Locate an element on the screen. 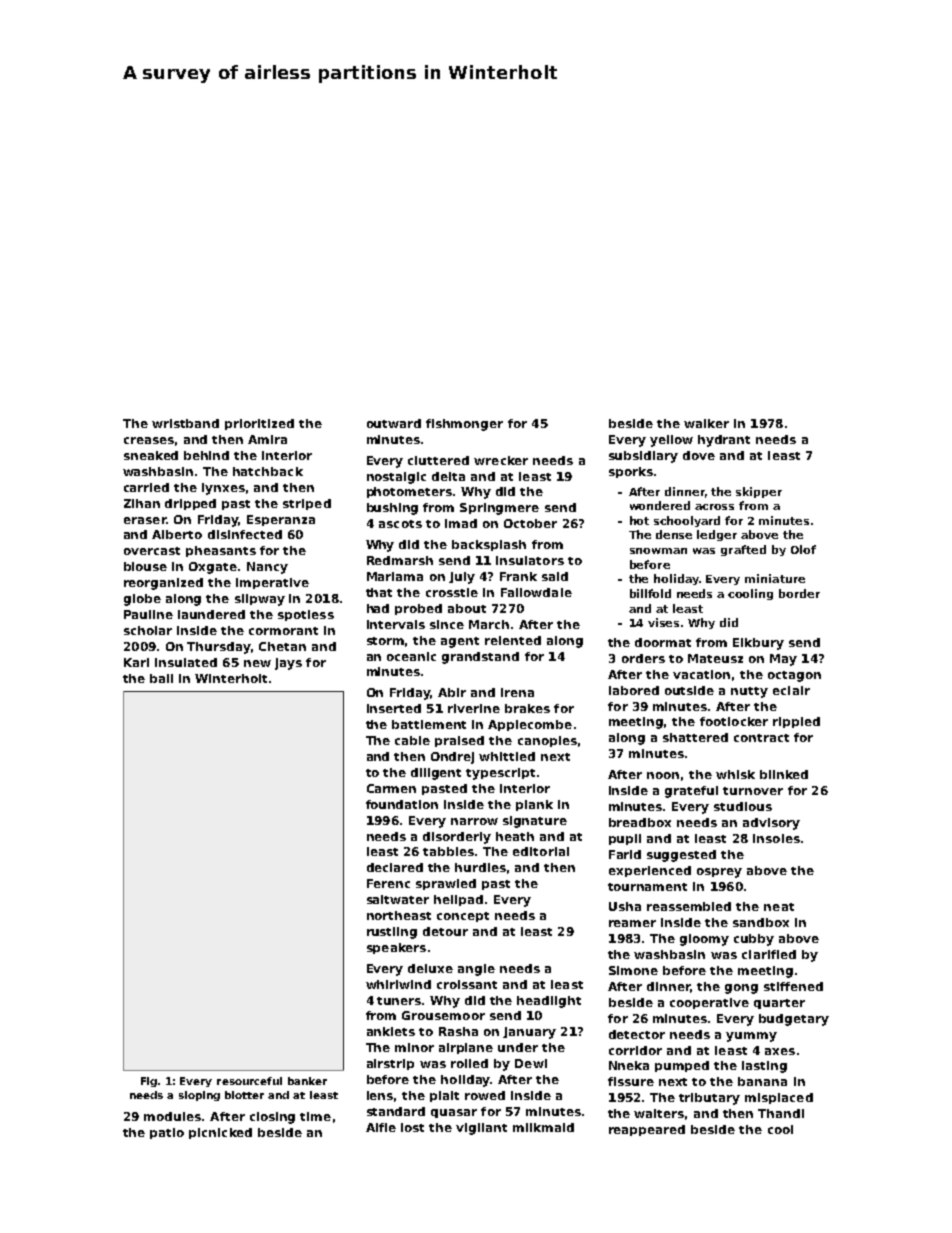 This screenshot has width=952, height=1233. picnicked is located at coordinates (220, 1133).
